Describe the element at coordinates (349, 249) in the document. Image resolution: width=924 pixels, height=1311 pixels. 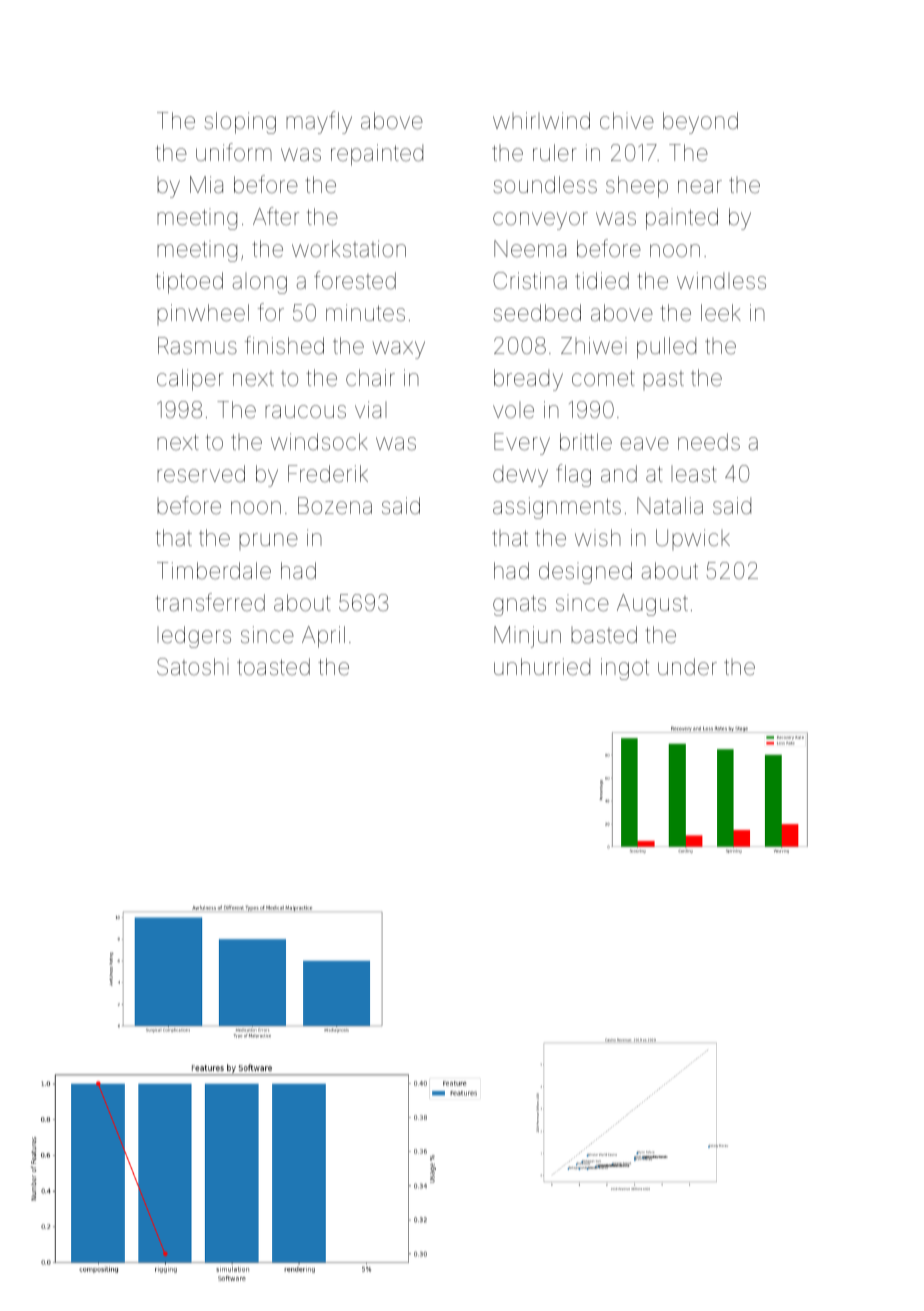
I see `workstation` at that location.
